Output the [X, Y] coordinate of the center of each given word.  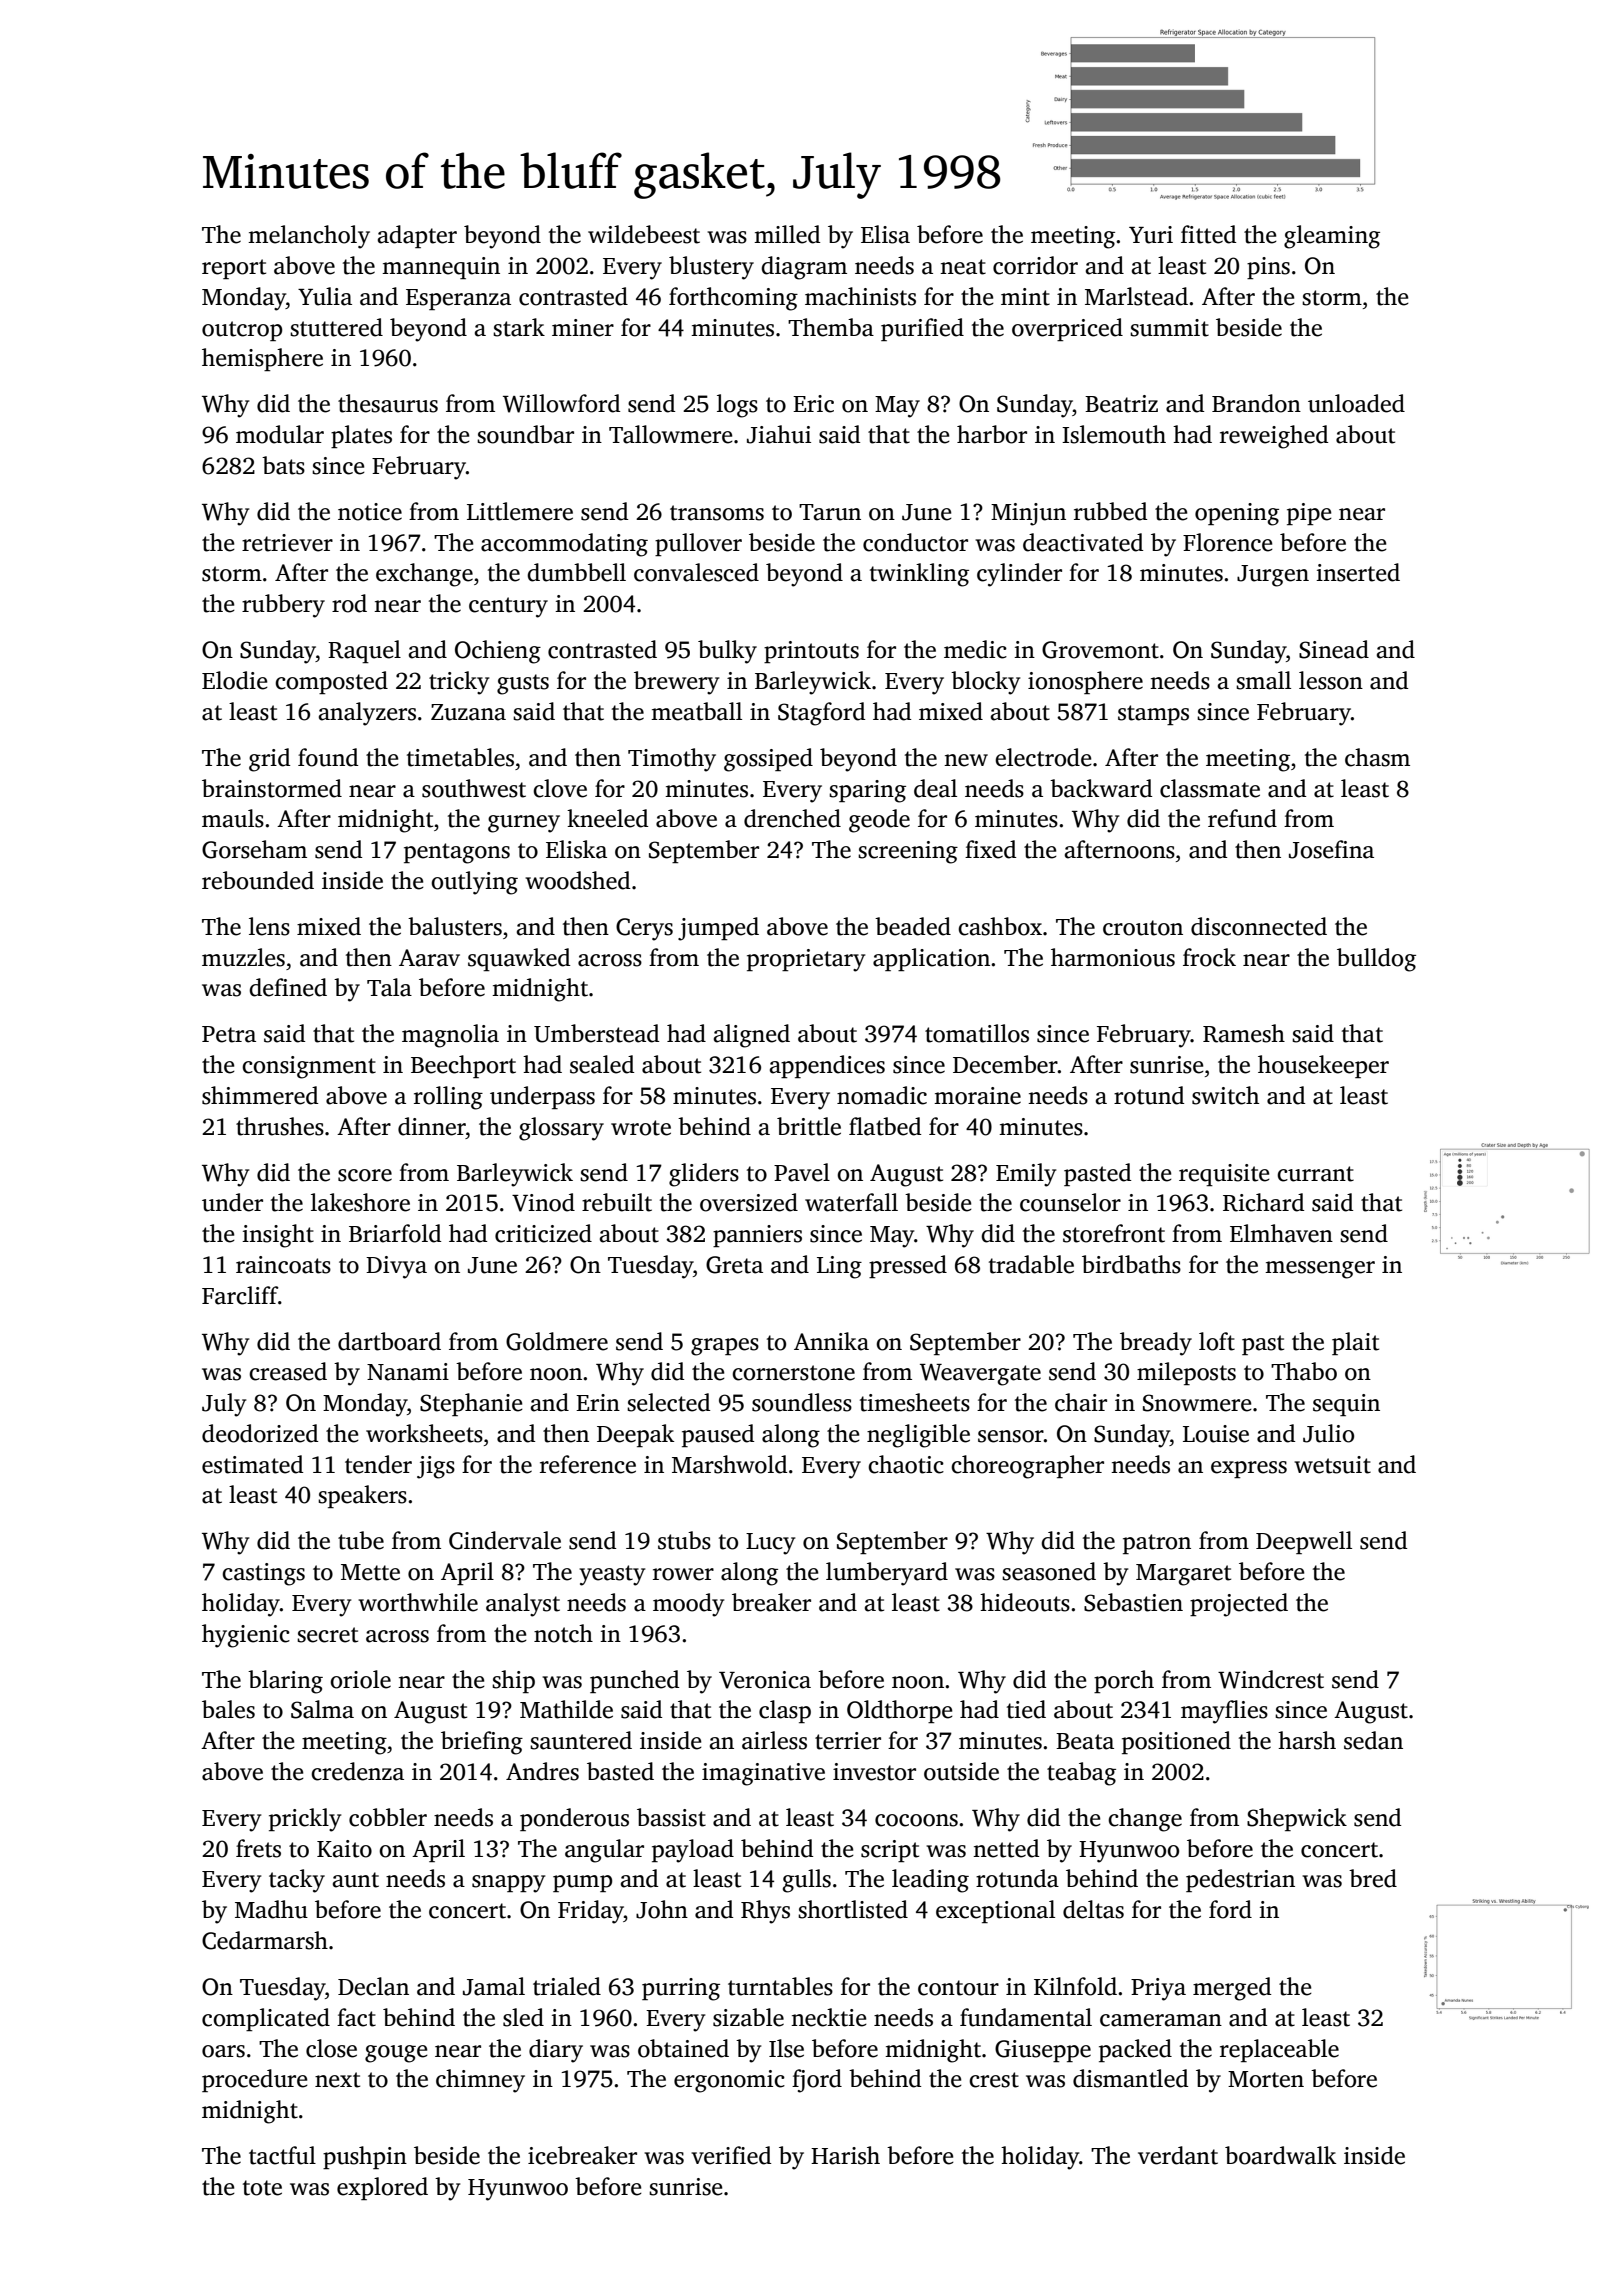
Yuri [1151, 235]
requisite [1224, 1175]
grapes [725, 1347]
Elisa [885, 234]
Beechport [463, 1066]
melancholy [309, 237]
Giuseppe [1043, 2051]
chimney [480, 2081]
